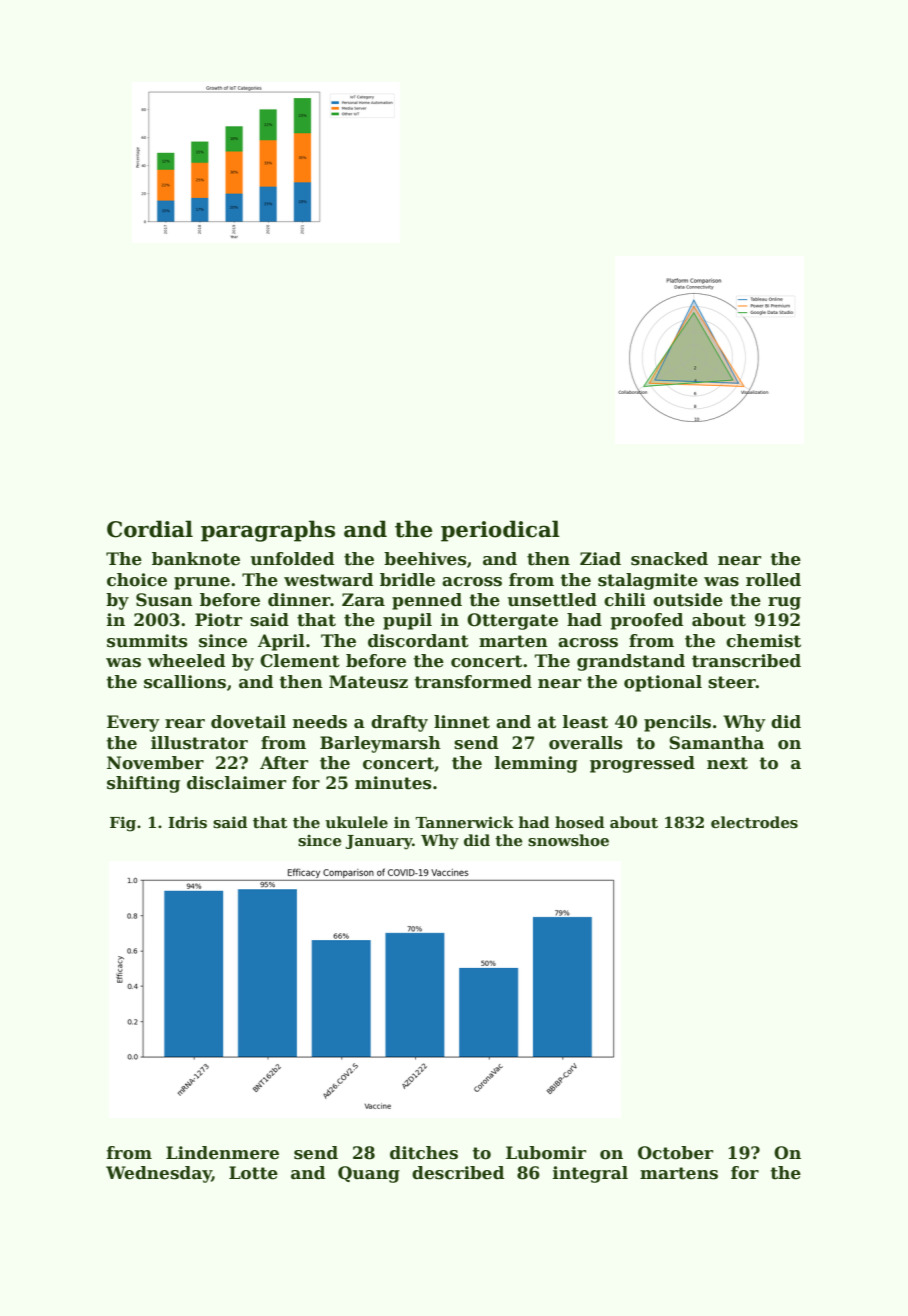 This image has width=908, height=1316. What do you see at coordinates (663, 683) in the image?
I see `optional` at bounding box center [663, 683].
